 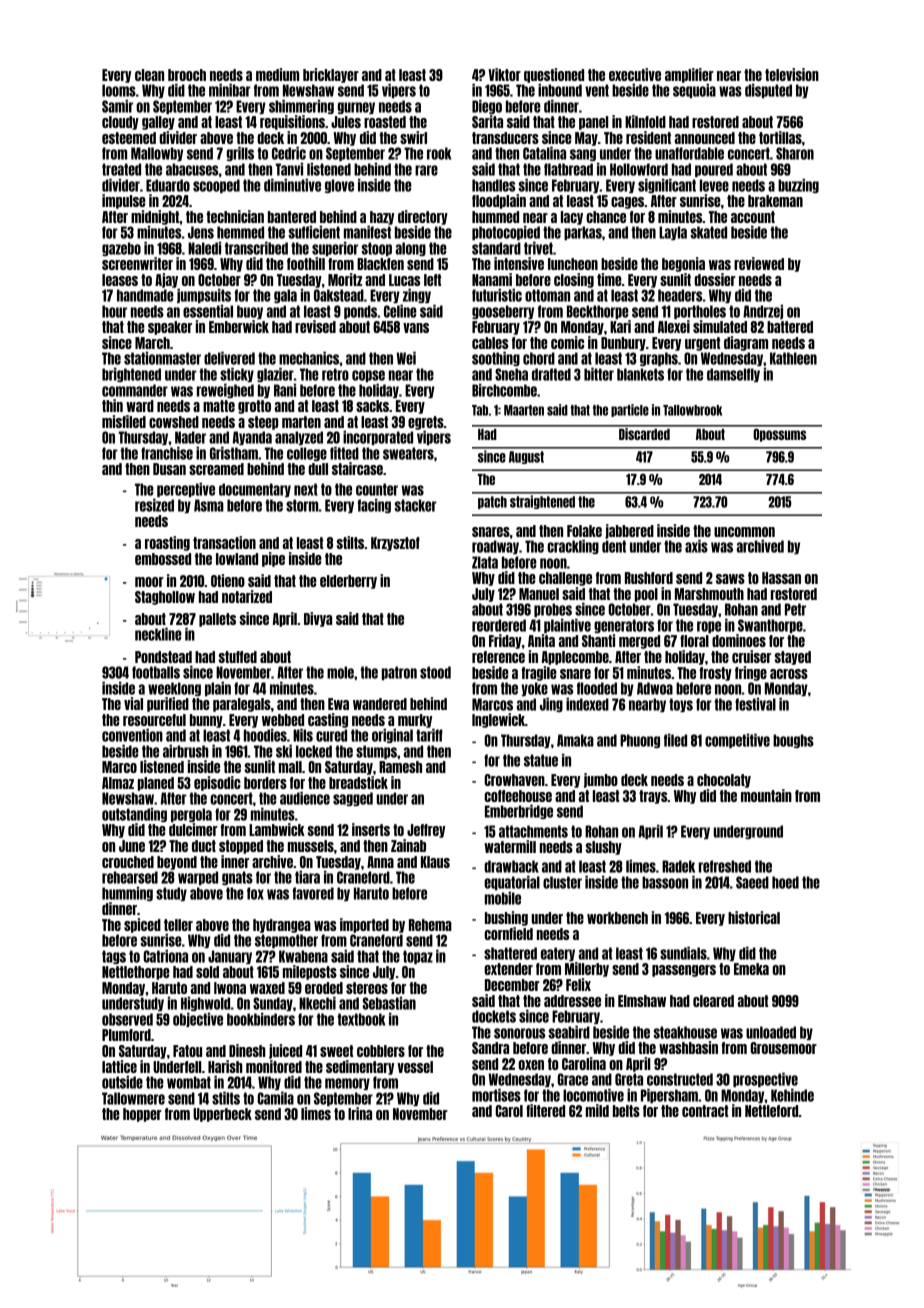 I want to click on Camila, so click(x=275, y=1098).
